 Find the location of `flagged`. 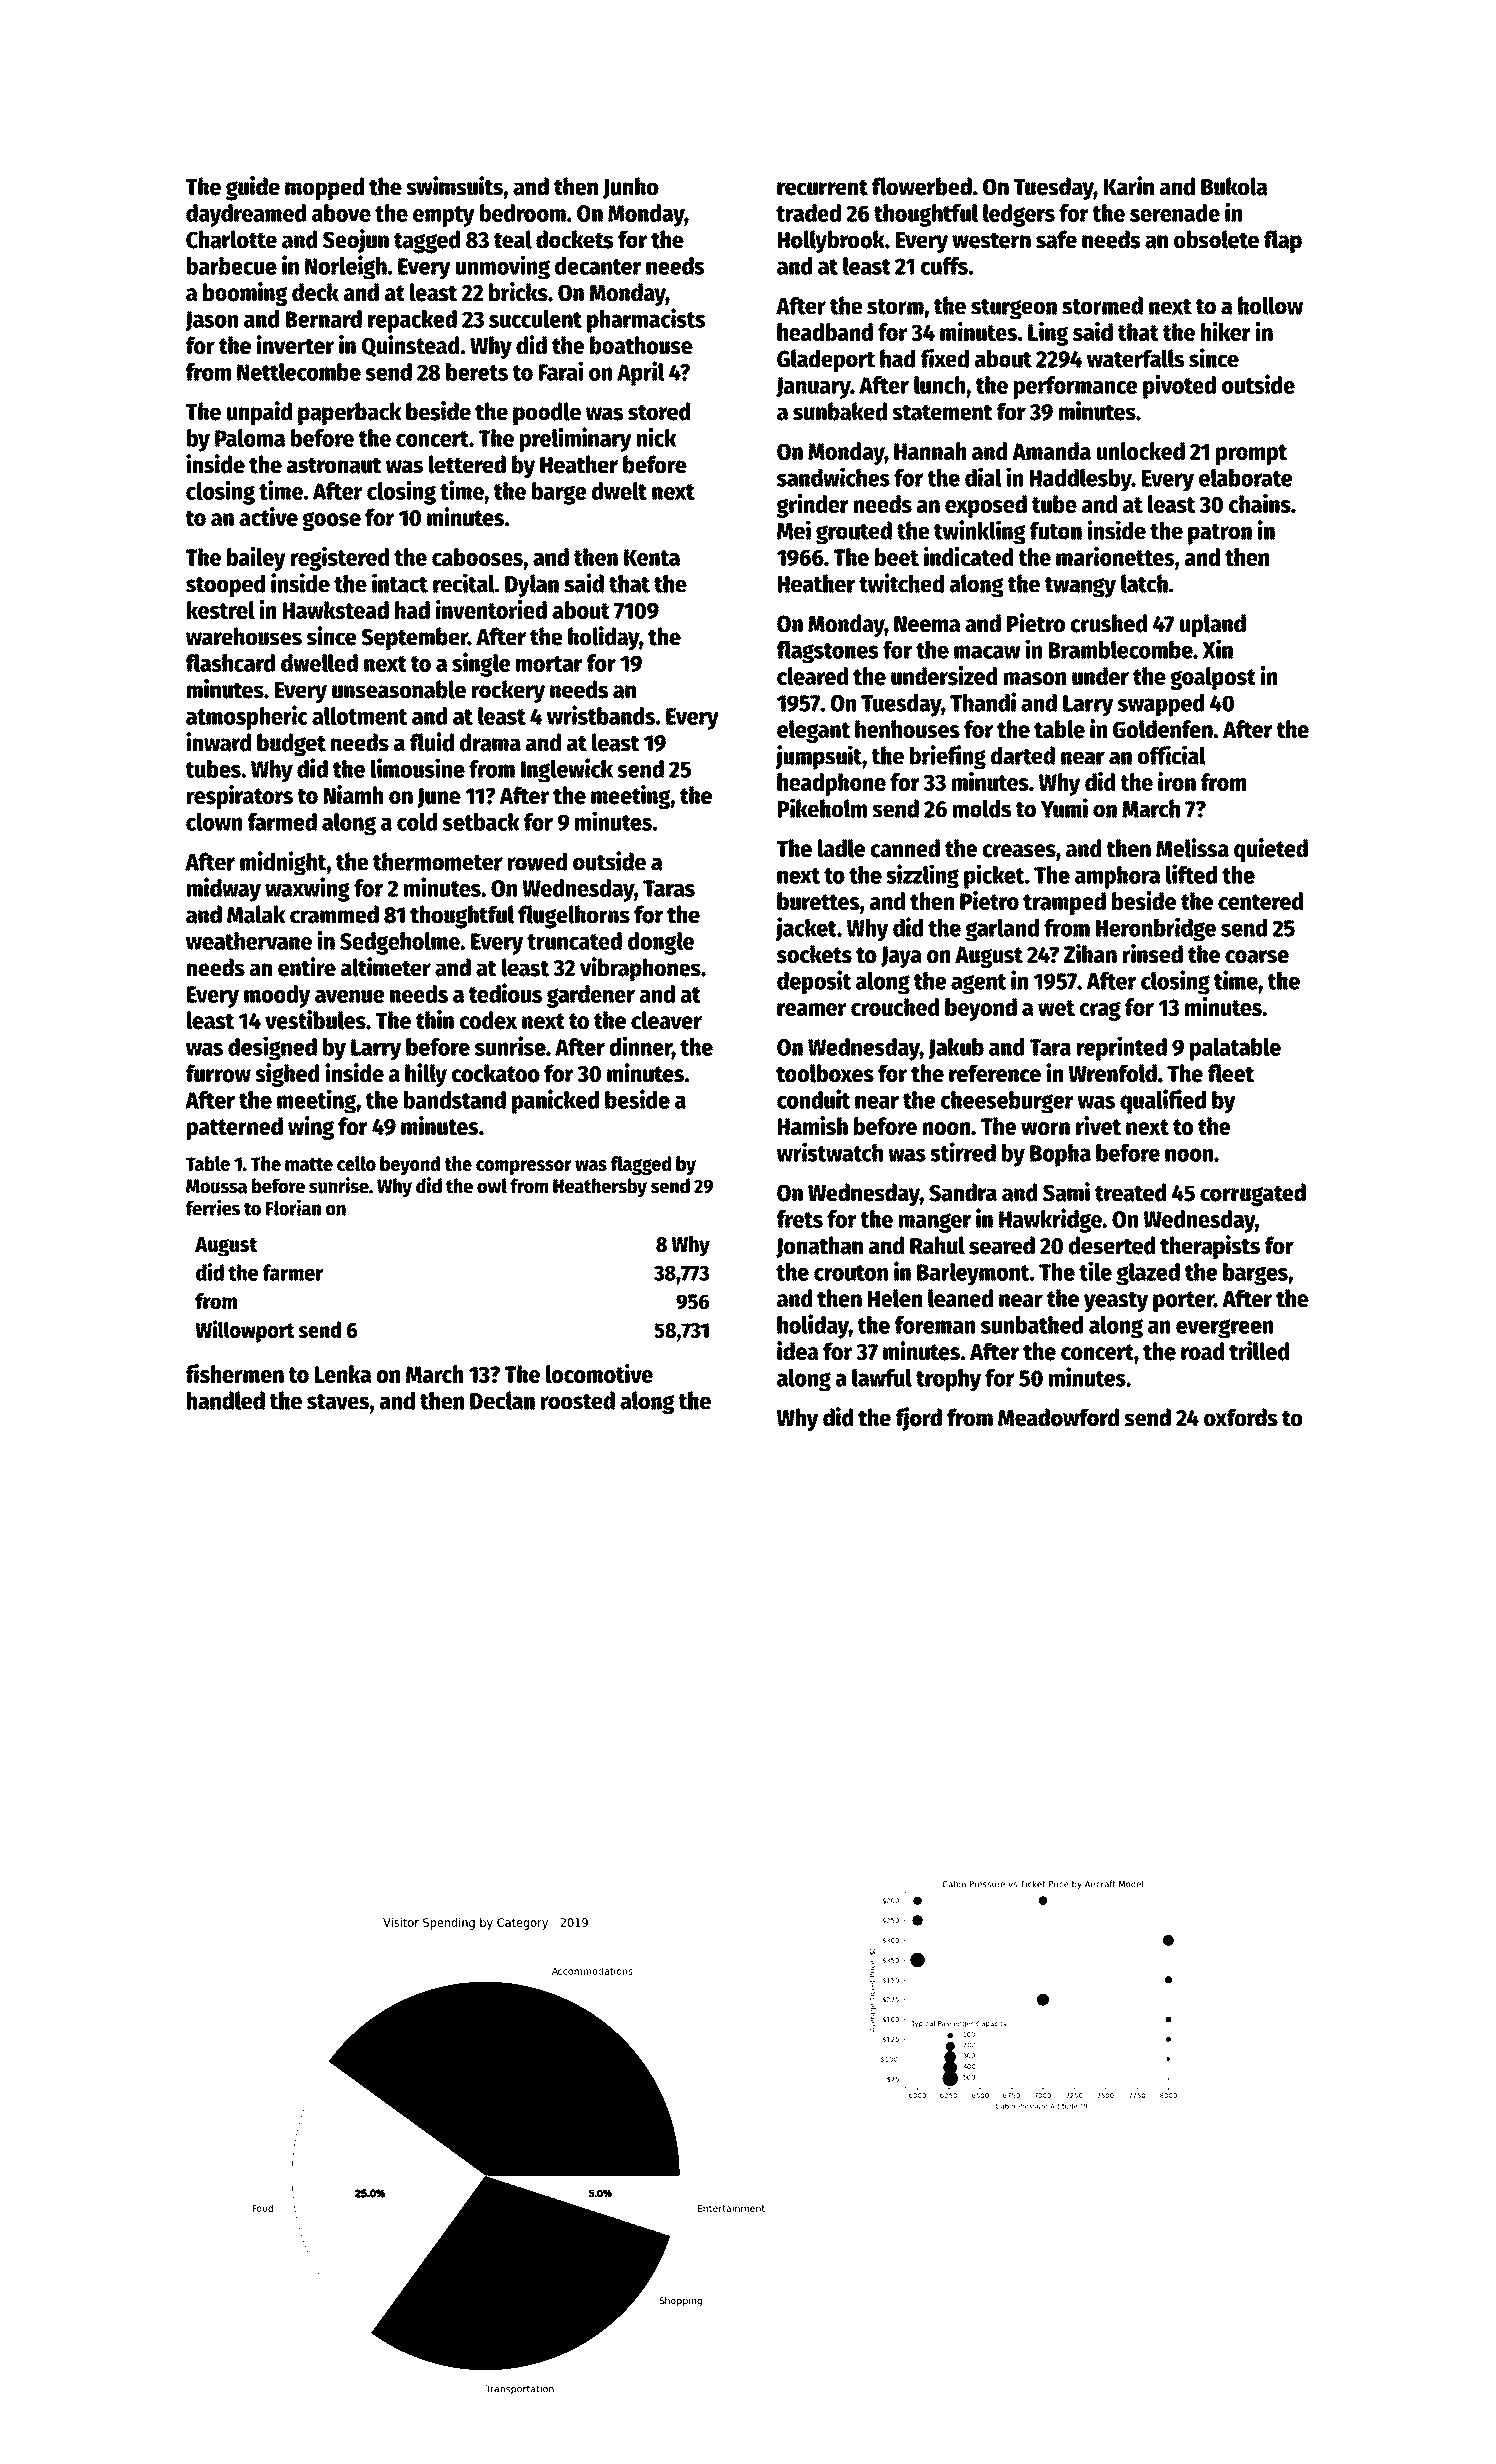

flagged is located at coordinates (641, 1165).
